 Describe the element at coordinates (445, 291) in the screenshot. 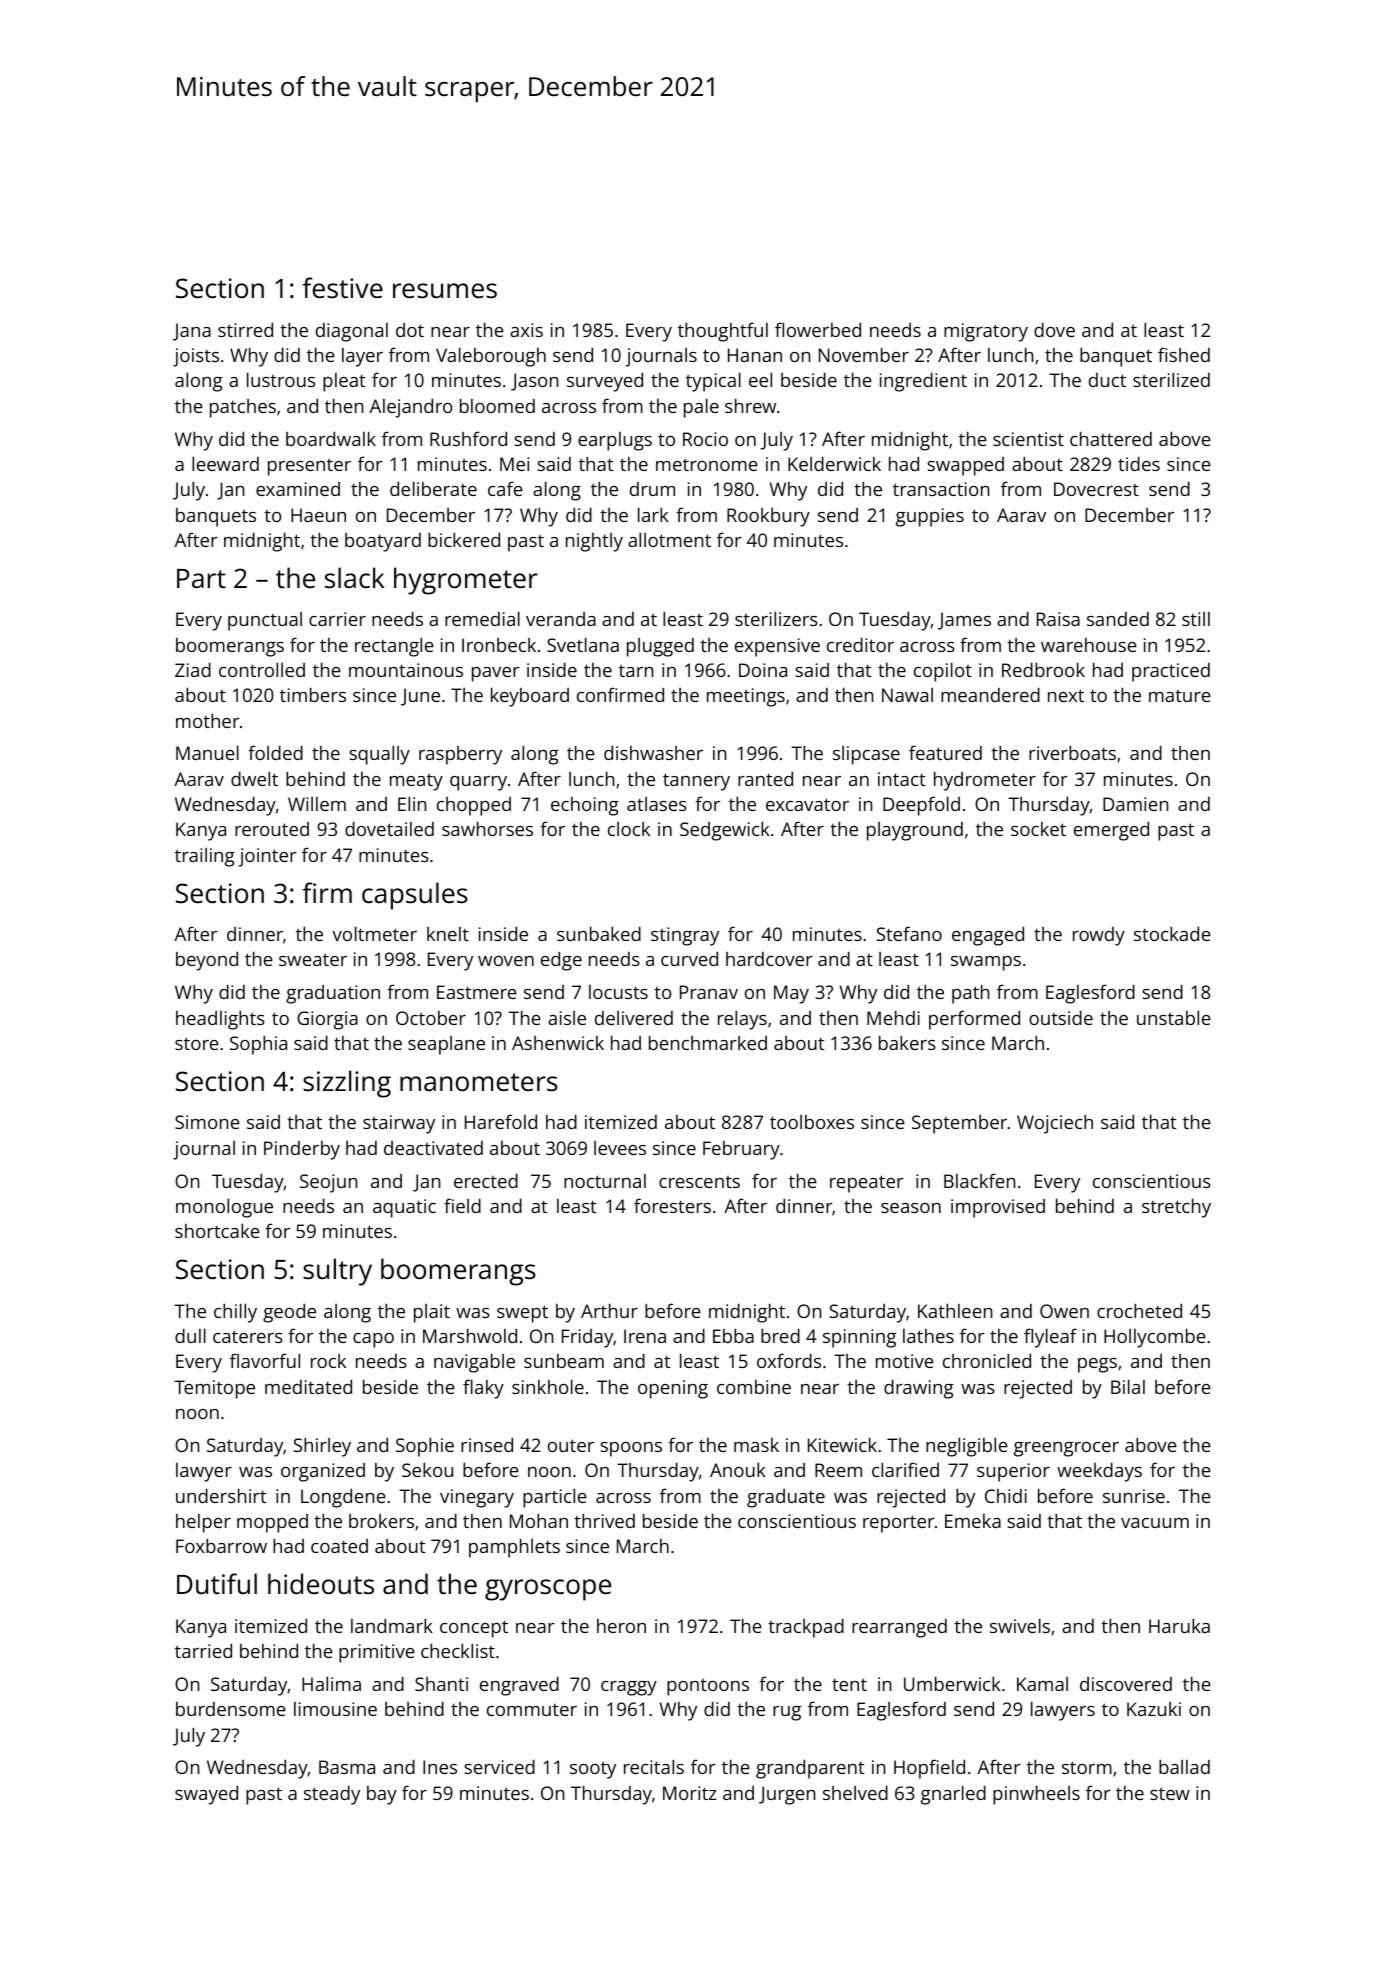

I see `resumes` at that location.
